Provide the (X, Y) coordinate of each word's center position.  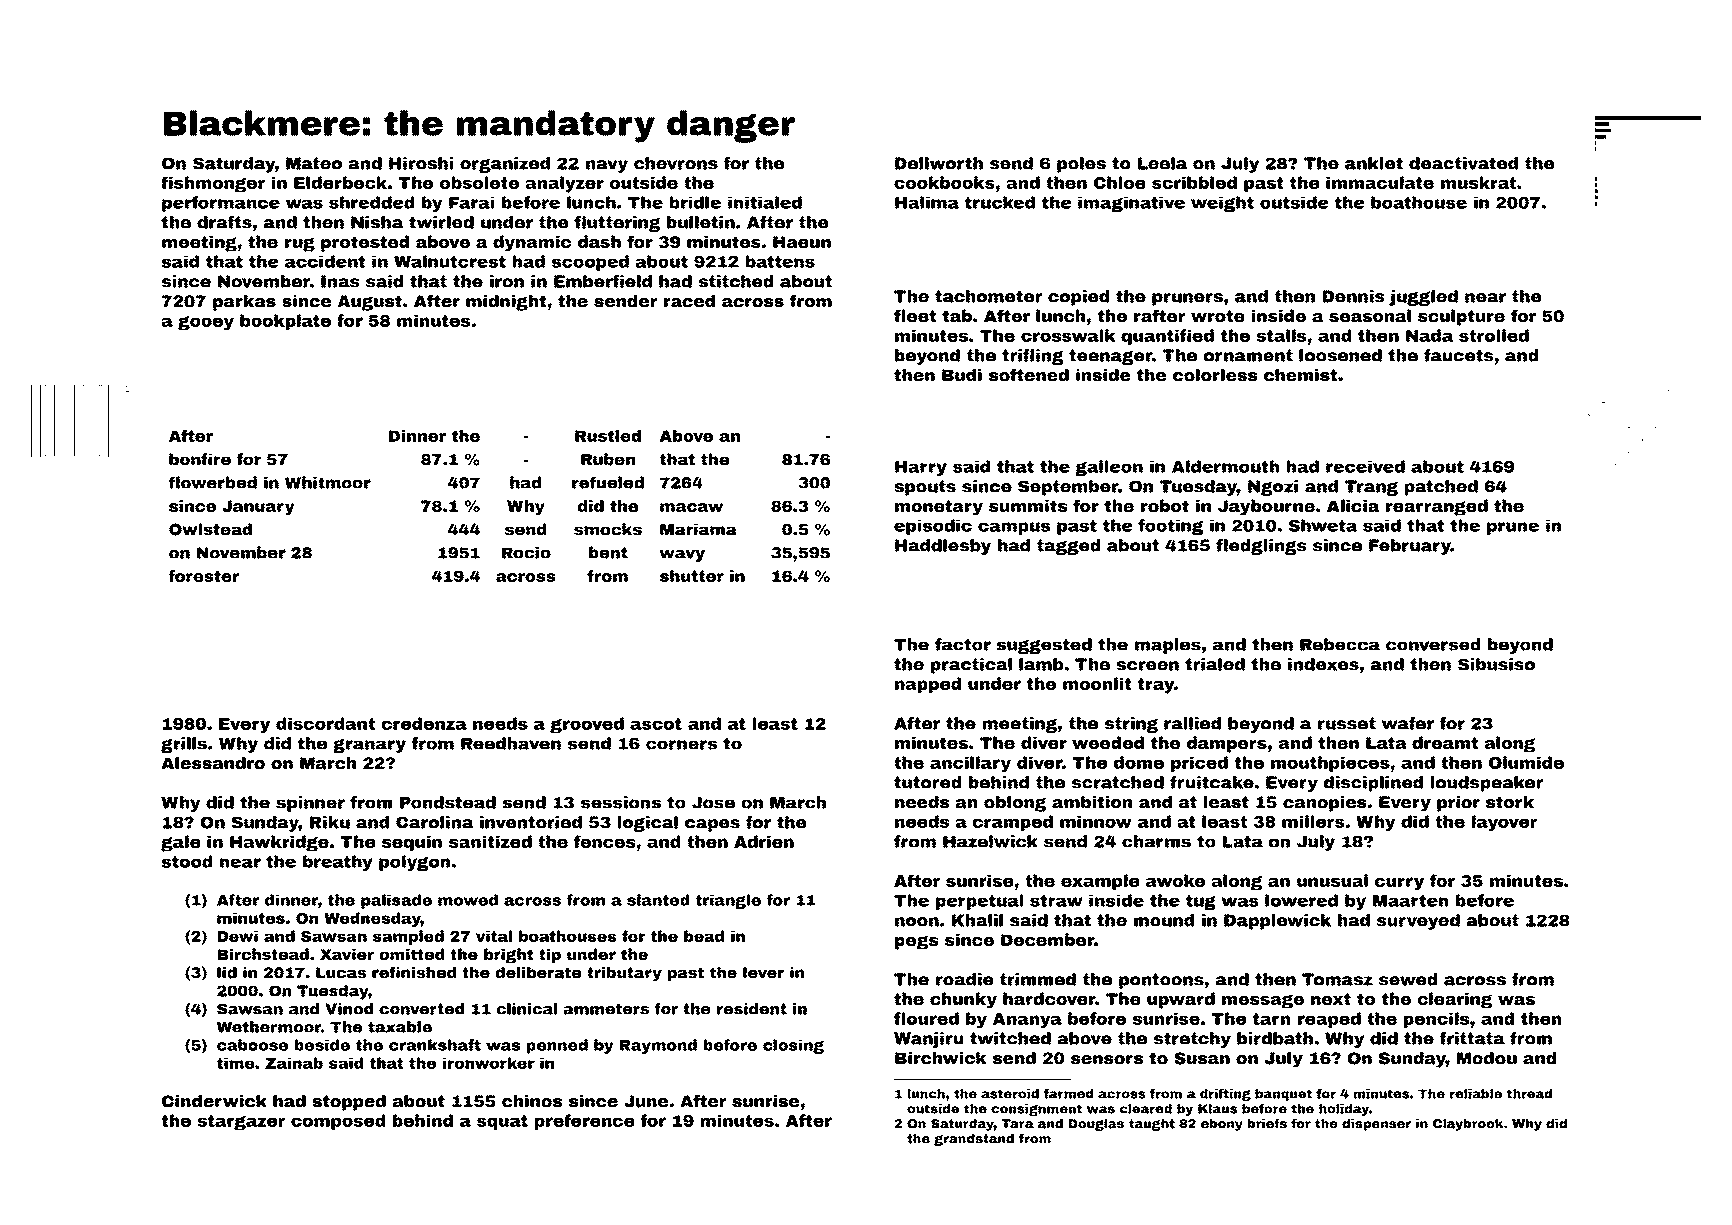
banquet (1283, 1095)
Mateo (314, 163)
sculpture (1461, 317)
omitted (411, 954)
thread (1529, 1094)
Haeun (802, 242)
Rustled (608, 436)
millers (1313, 821)
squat (502, 1122)
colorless (1215, 375)
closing (793, 1046)
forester (204, 576)
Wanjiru (928, 1040)
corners (681, 745)
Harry (921, 468)
